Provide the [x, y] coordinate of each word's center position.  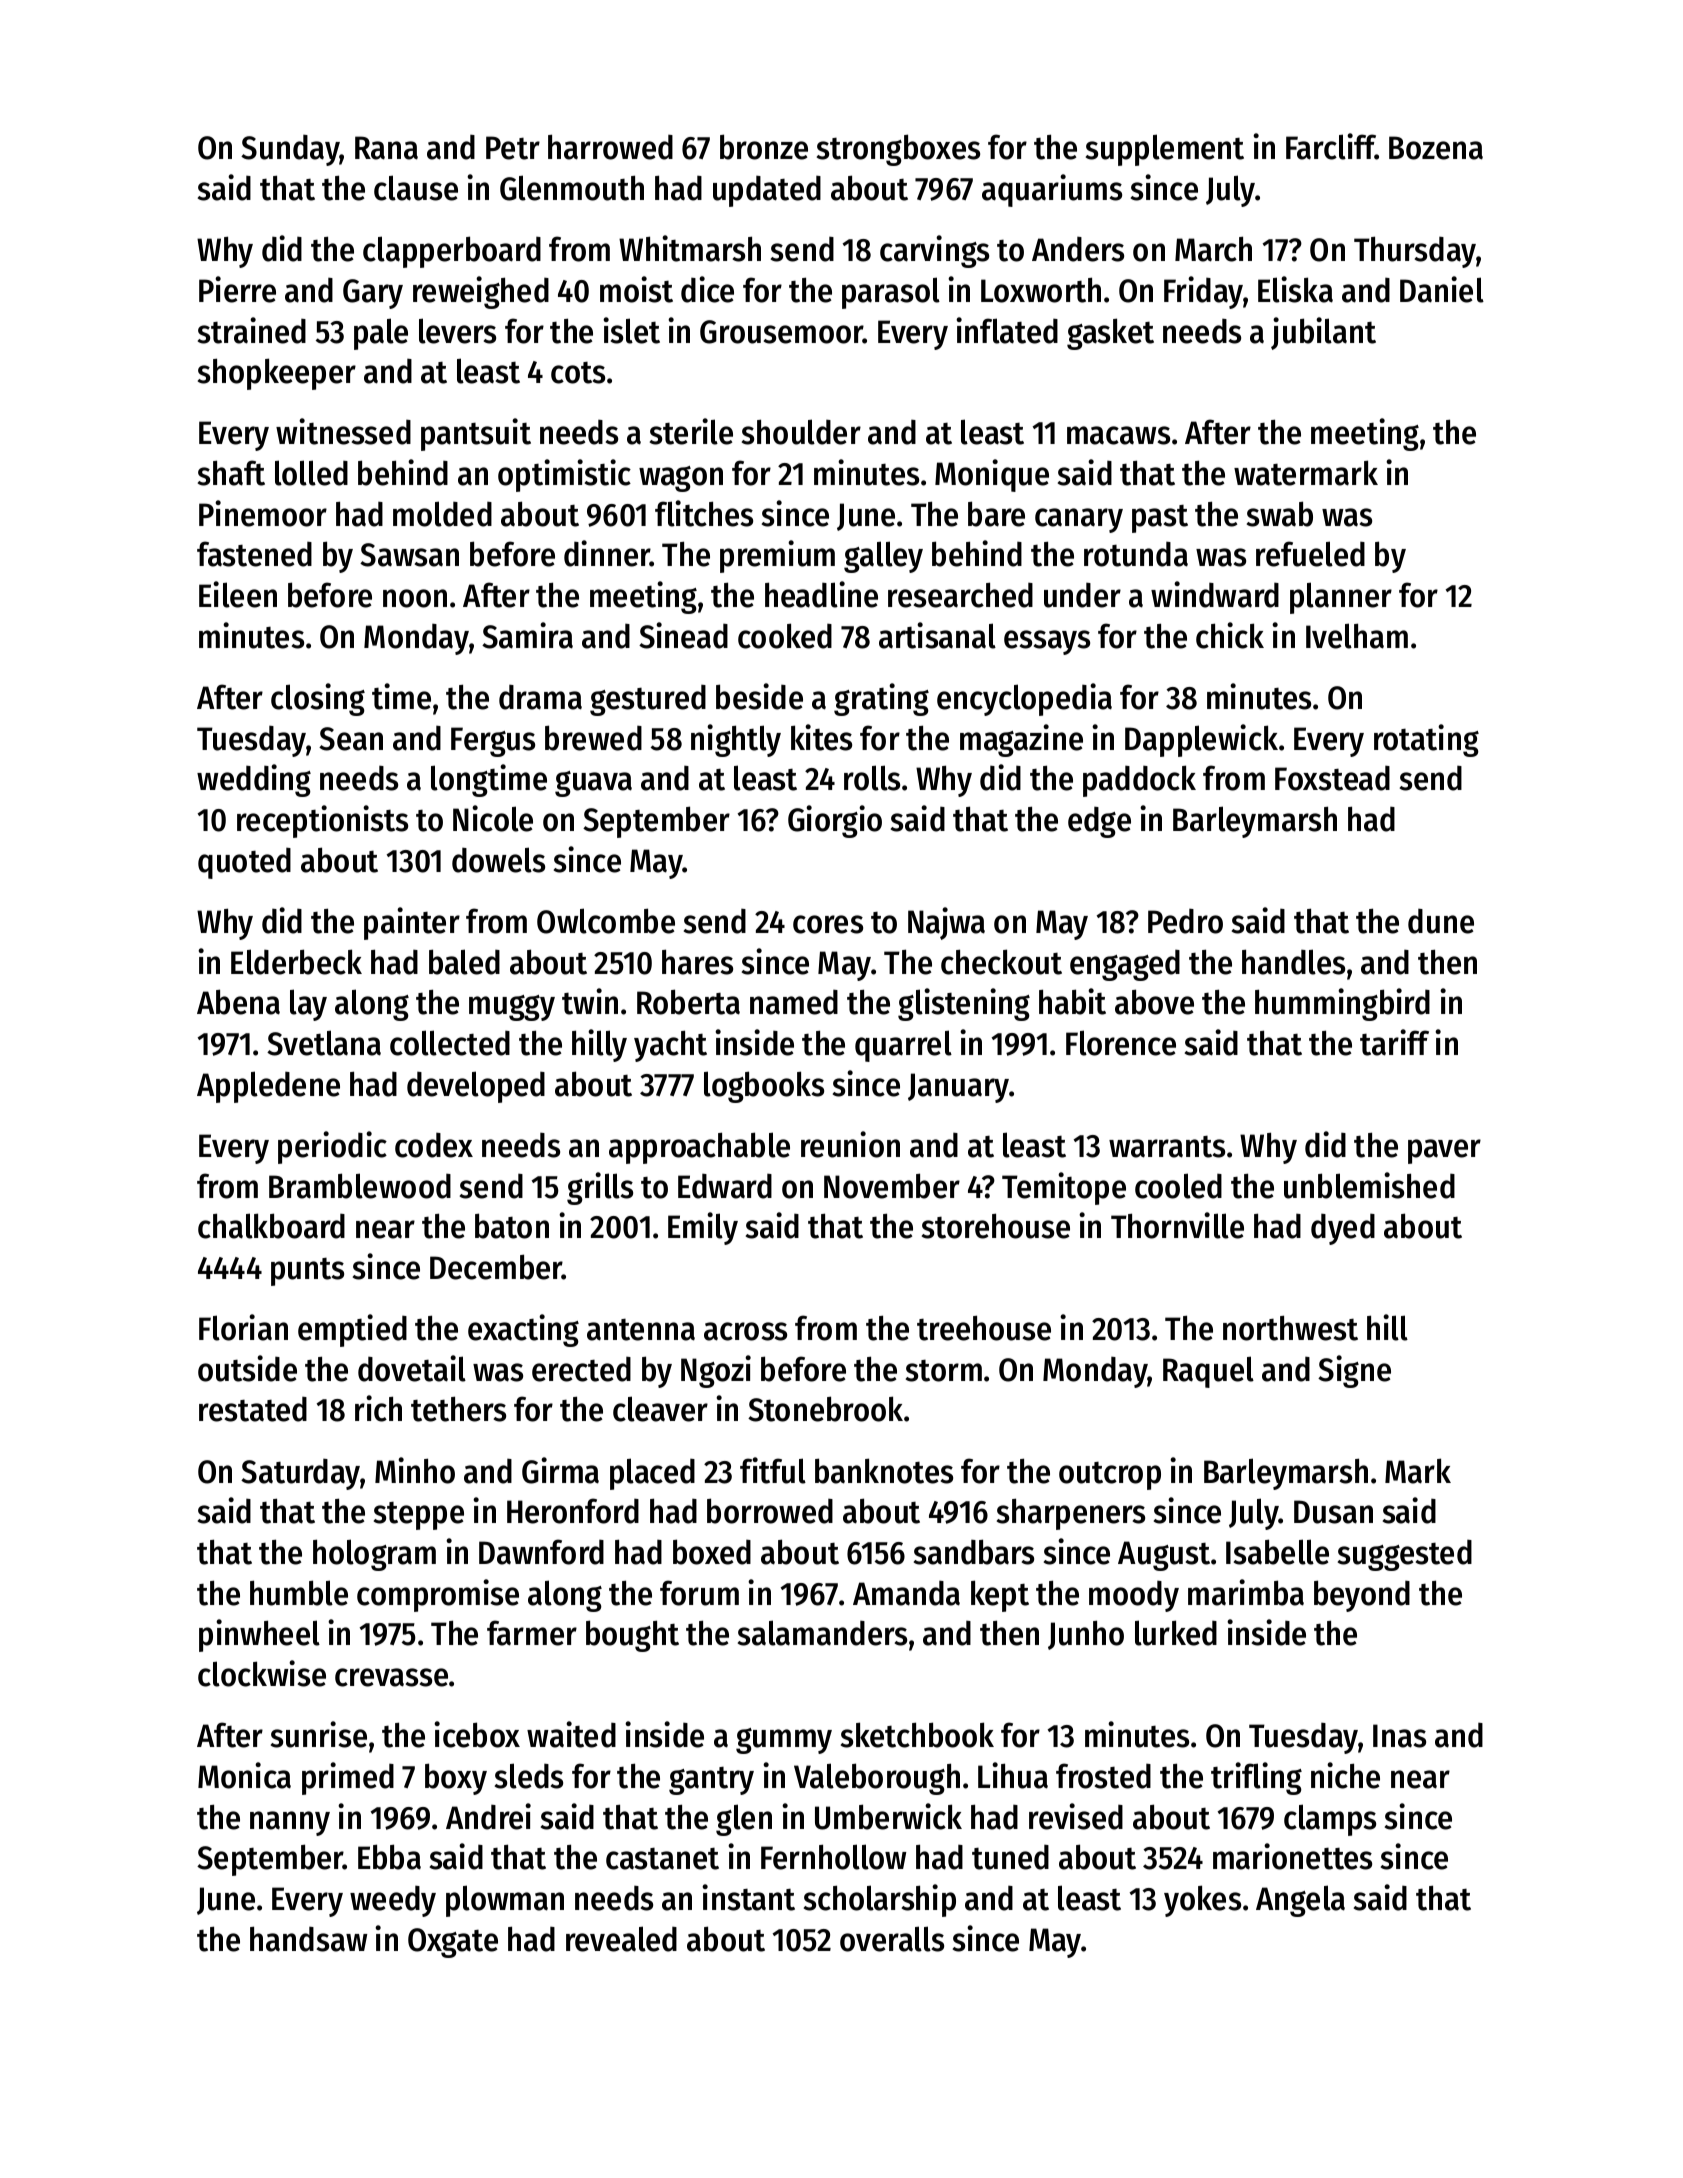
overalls [892, 1939]
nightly [736, 740]
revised [1076, 1816]
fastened [254, 554]
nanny [290, 1823]
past [1160, 519]
